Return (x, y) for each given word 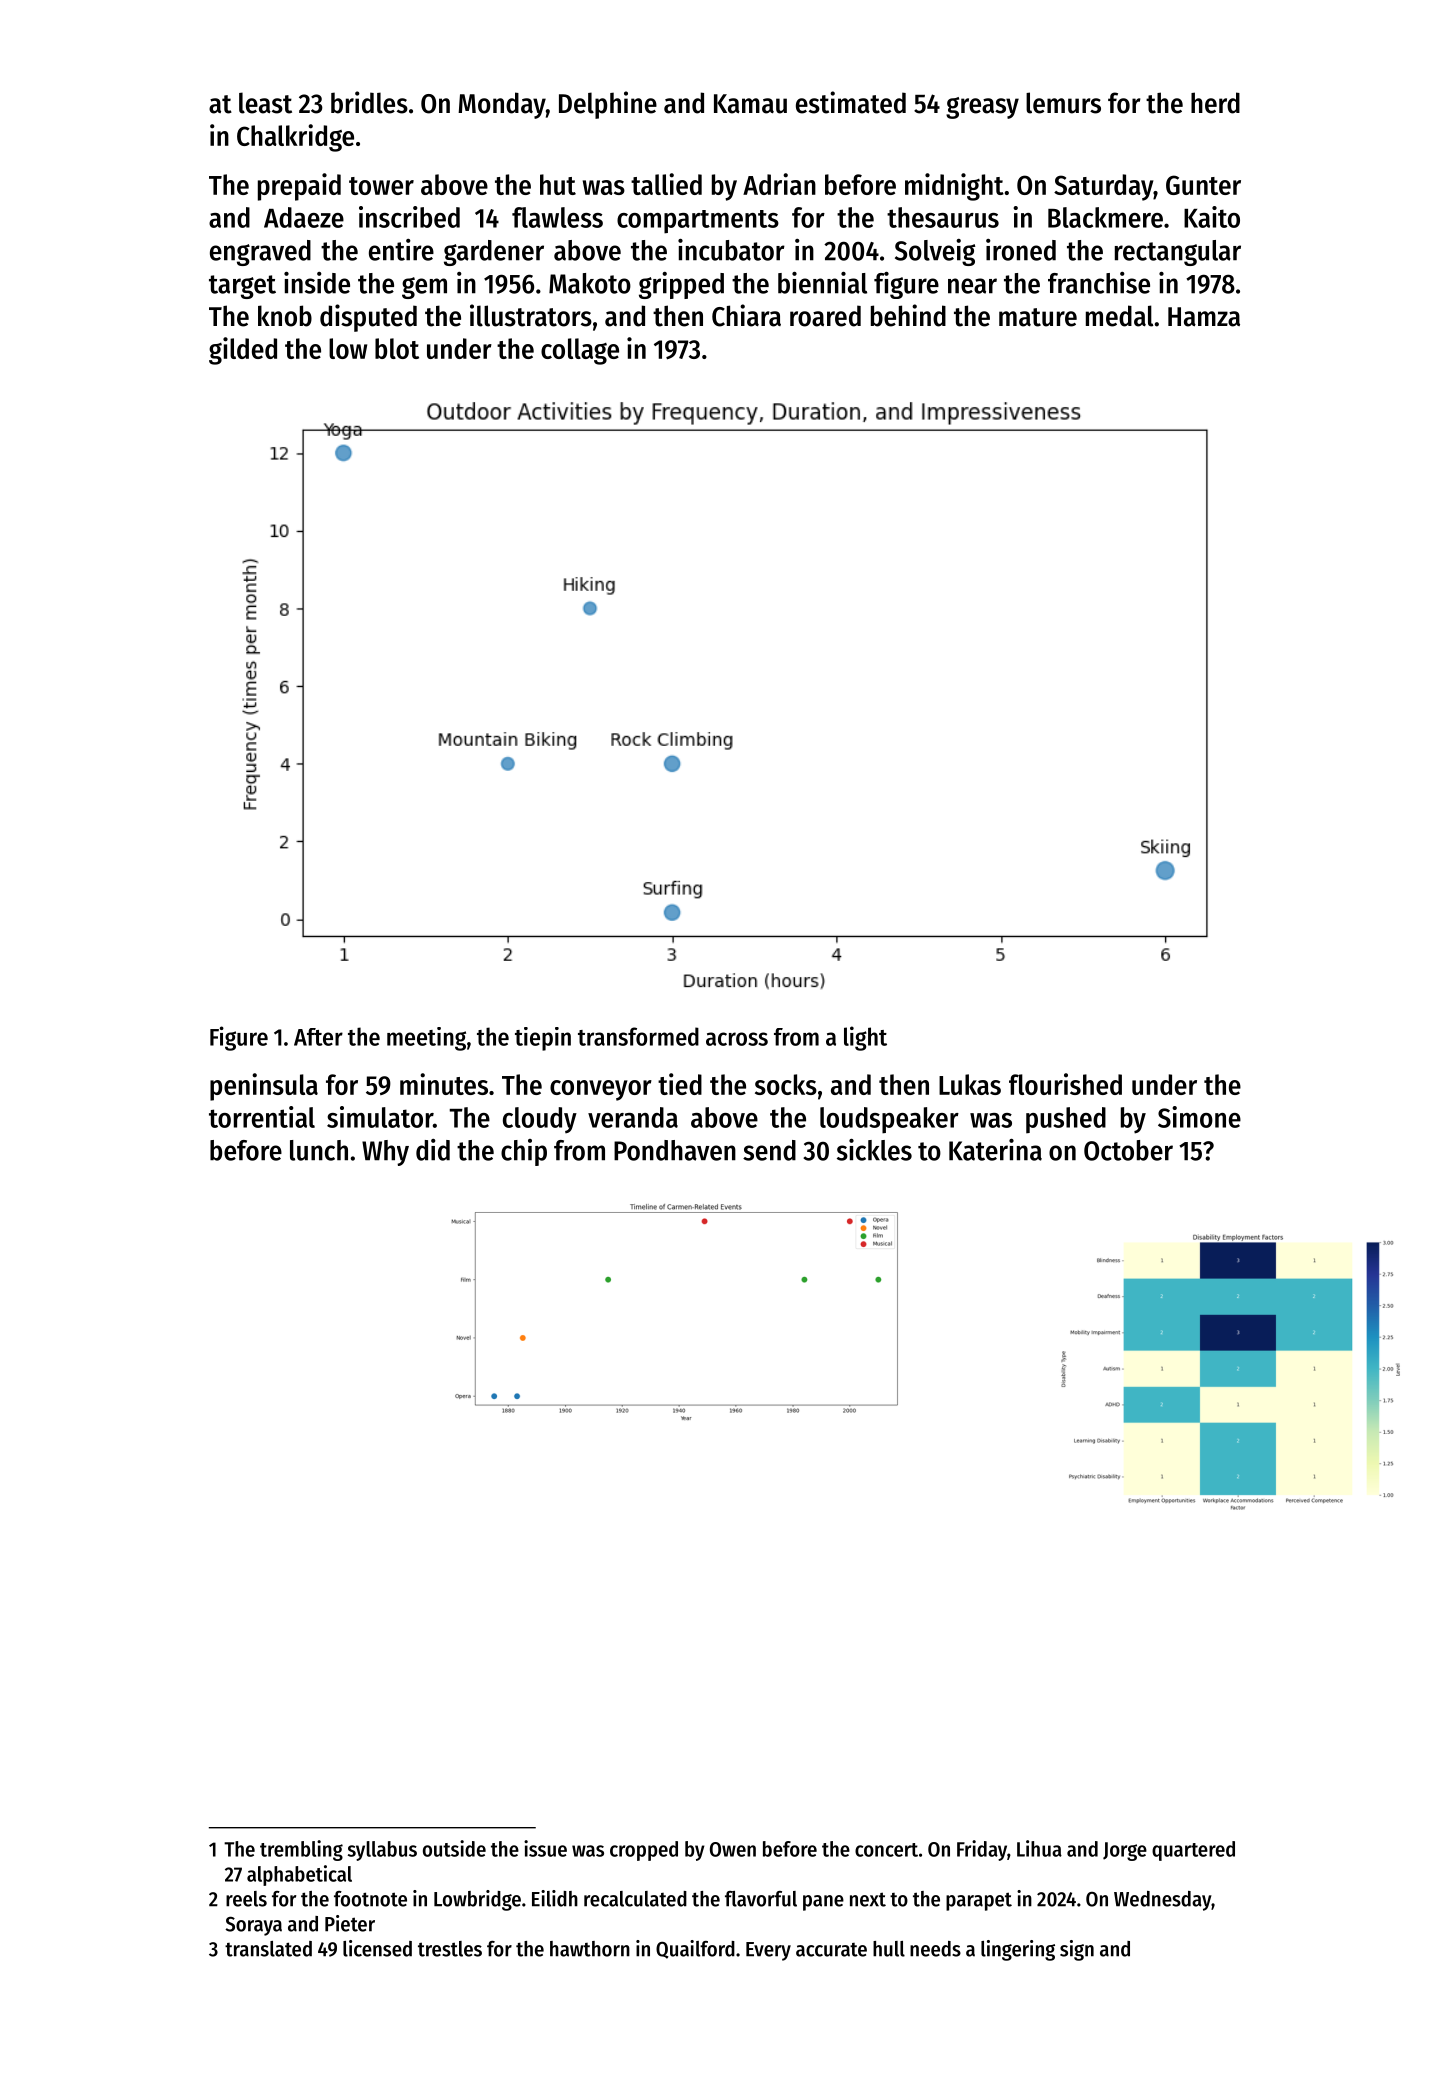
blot (397, 348)
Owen (733, 1849)
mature (1038, 317)
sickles (874, 1150)
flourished (1065, 1084)
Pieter (350, 1923)
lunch (319, 1150)
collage (580, 351)
